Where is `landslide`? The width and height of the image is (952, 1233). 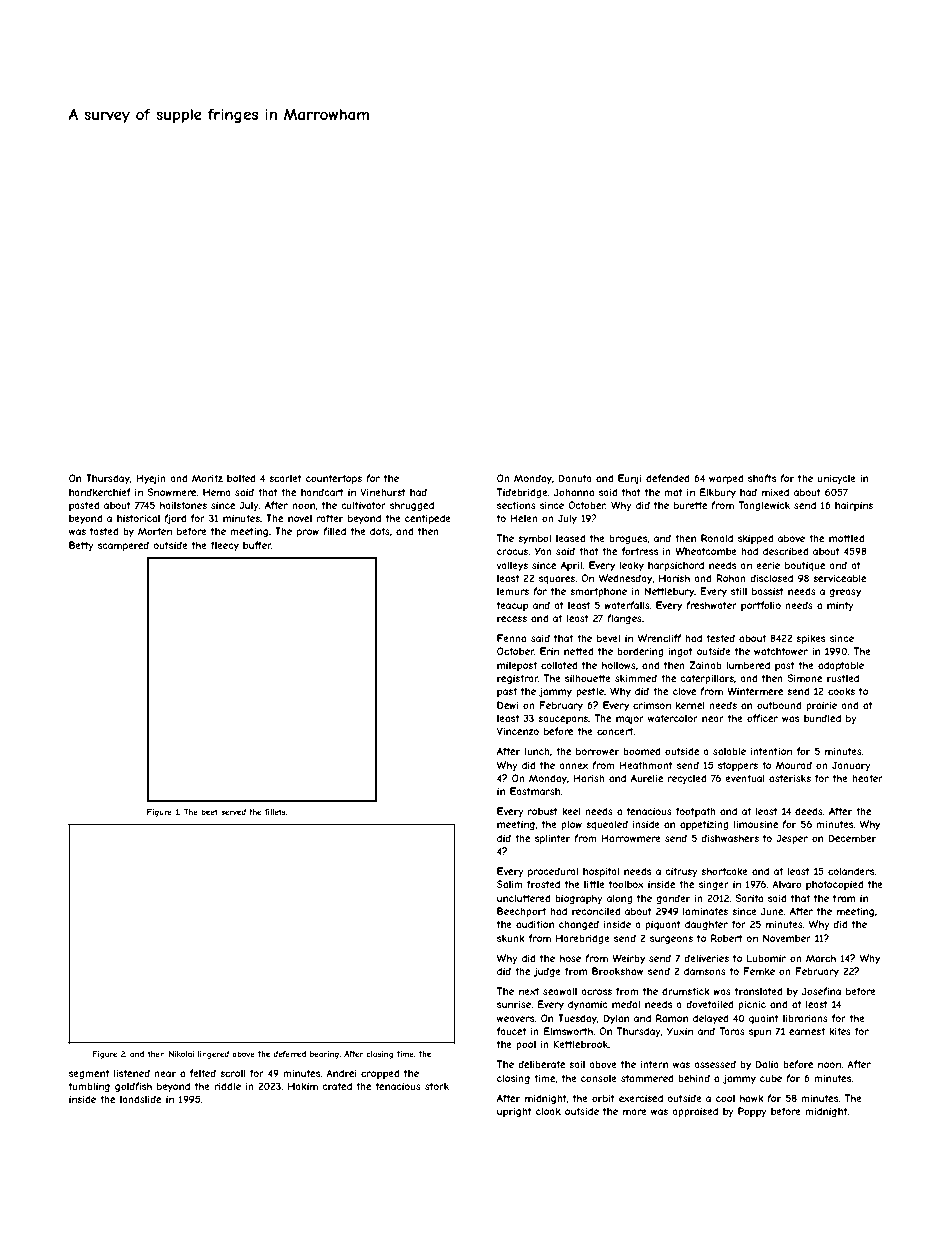 landslide is located at coordinates (140, 1099).
